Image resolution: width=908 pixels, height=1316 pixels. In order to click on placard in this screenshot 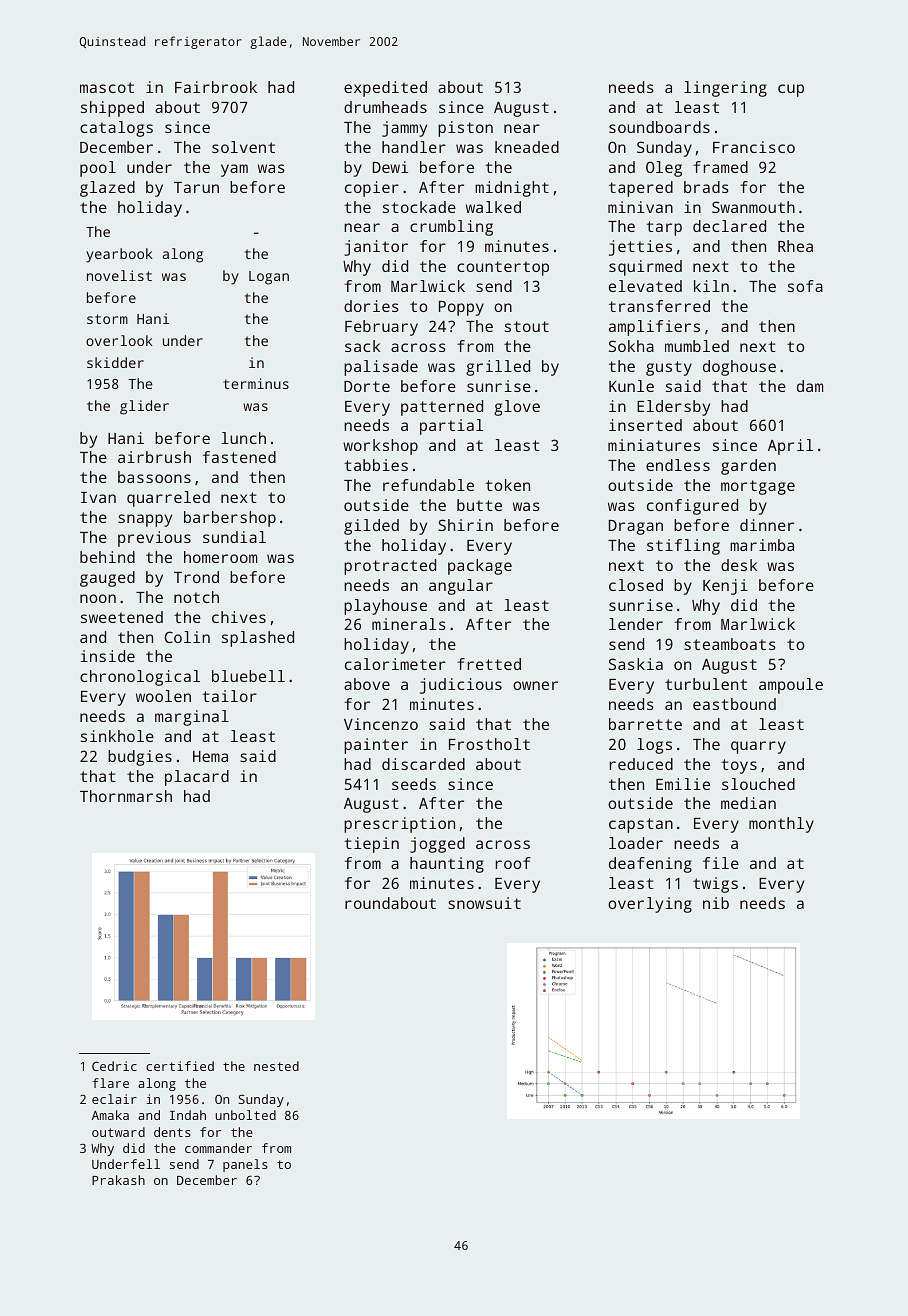, I will do `click(197, 778)`.
